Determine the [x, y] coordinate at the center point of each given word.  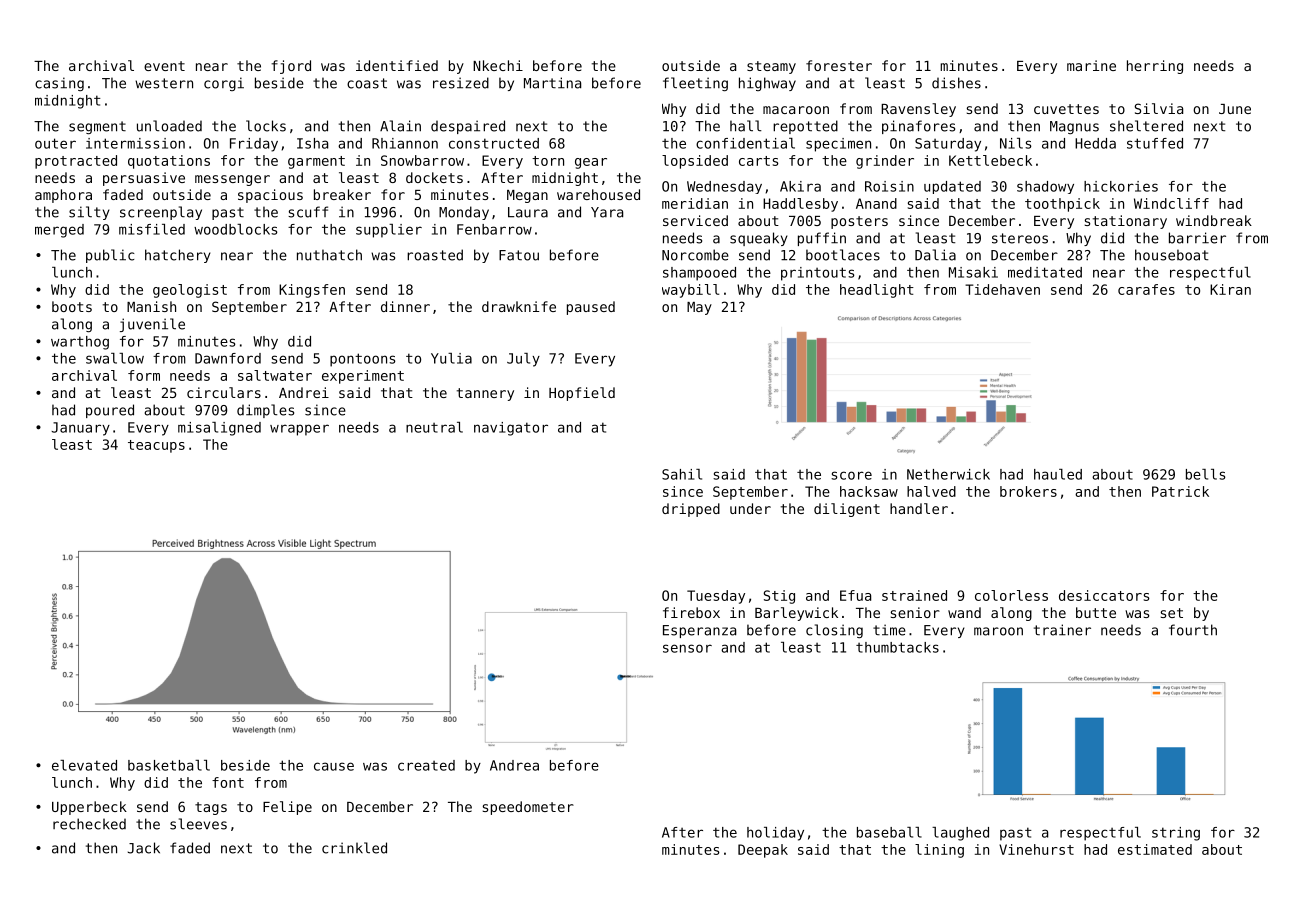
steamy [771, 67]
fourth [1193, 630]
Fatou [519, 255]
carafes [1146, 289]
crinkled [354, 848]
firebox [691, 612]
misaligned [219, 429]
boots [72, 306]
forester [839, 65]
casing [59, 84]
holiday [775, 834]
